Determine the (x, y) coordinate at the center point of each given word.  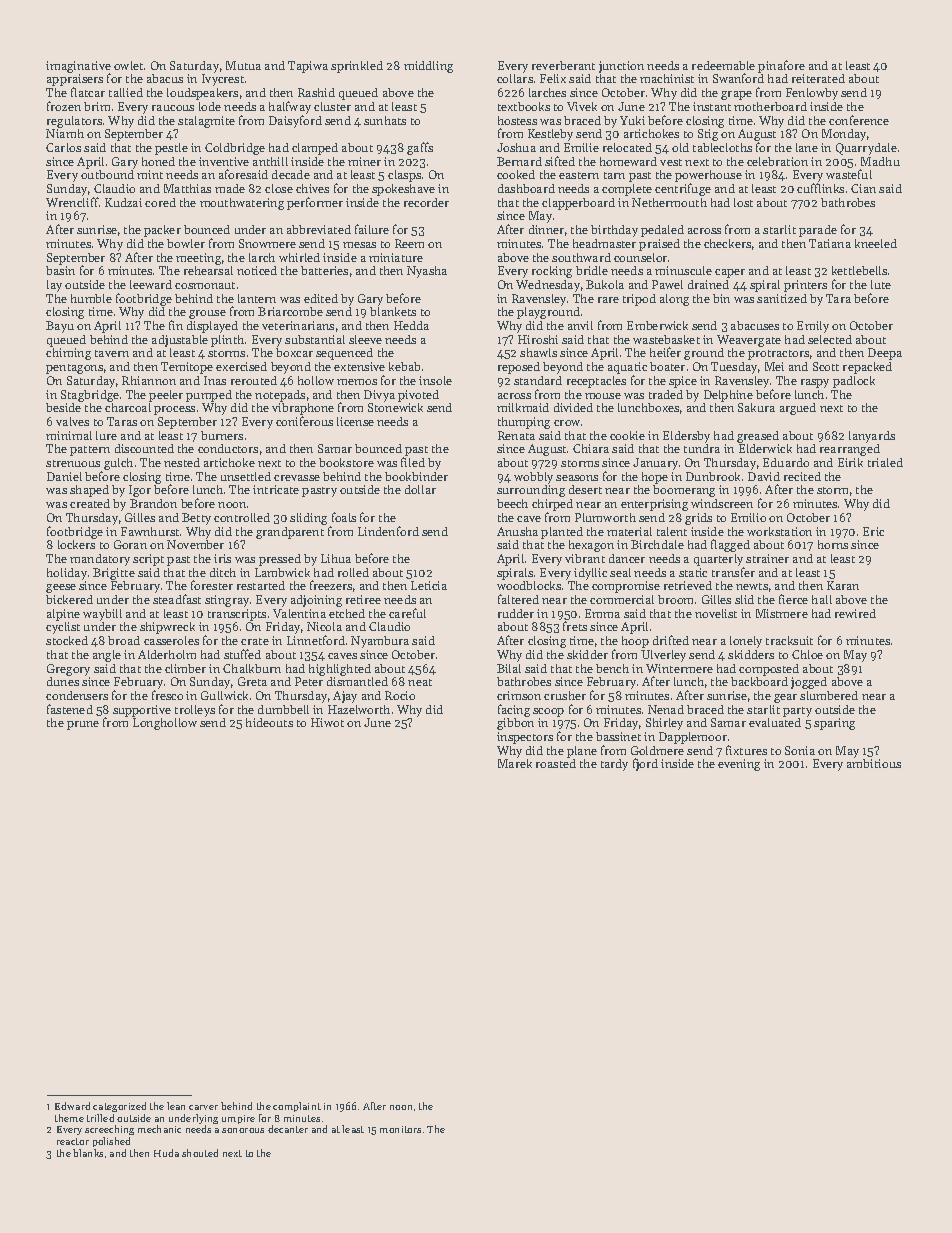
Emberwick (657, 325)
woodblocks (529, 585)
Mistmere (782, 613)
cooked (516, 174)
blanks (88, 1153)
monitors (400, 1129)
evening (739, 765)
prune (83, 725)
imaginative (78, 67)
